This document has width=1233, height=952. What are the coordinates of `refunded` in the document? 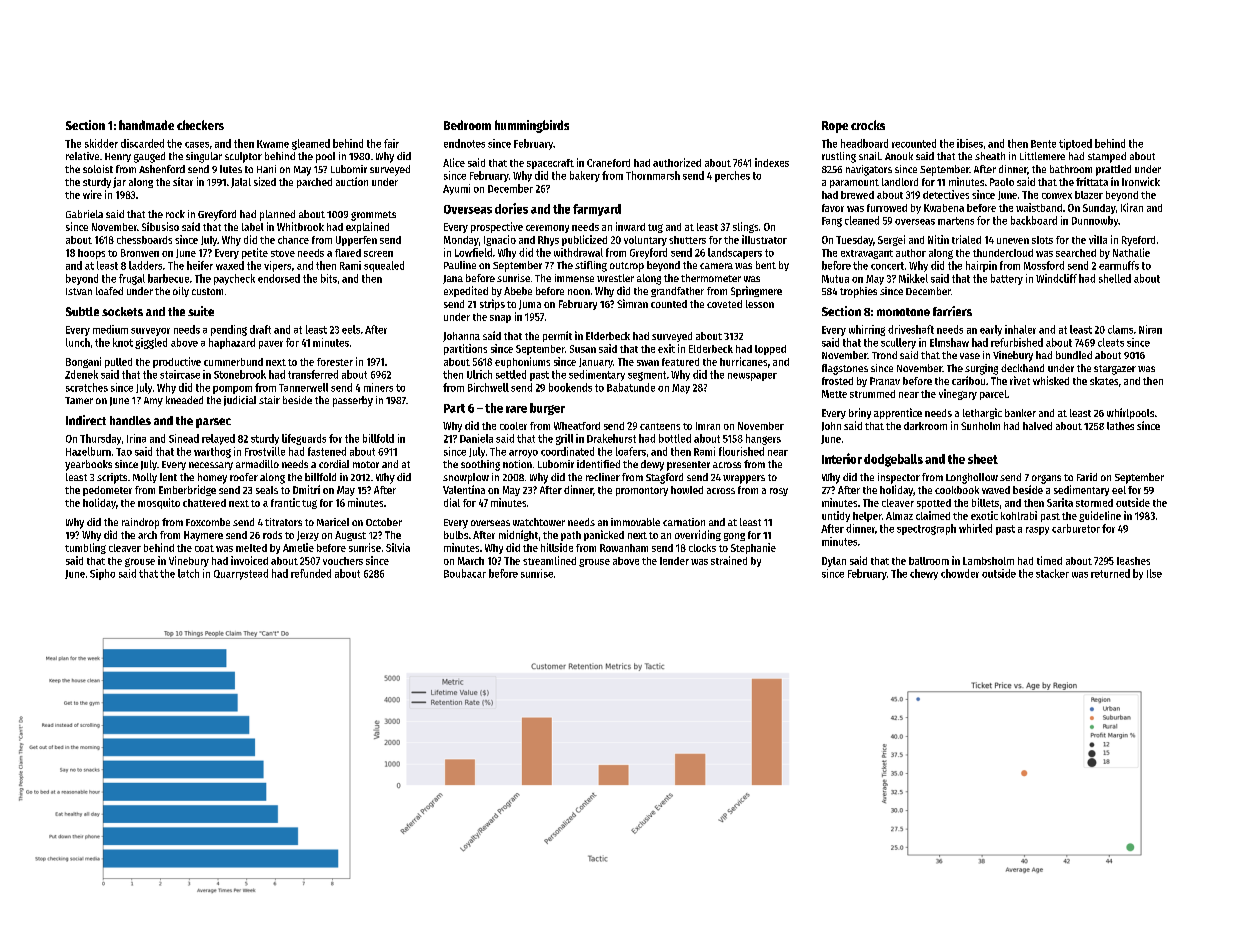 It's located at (311, 573).
